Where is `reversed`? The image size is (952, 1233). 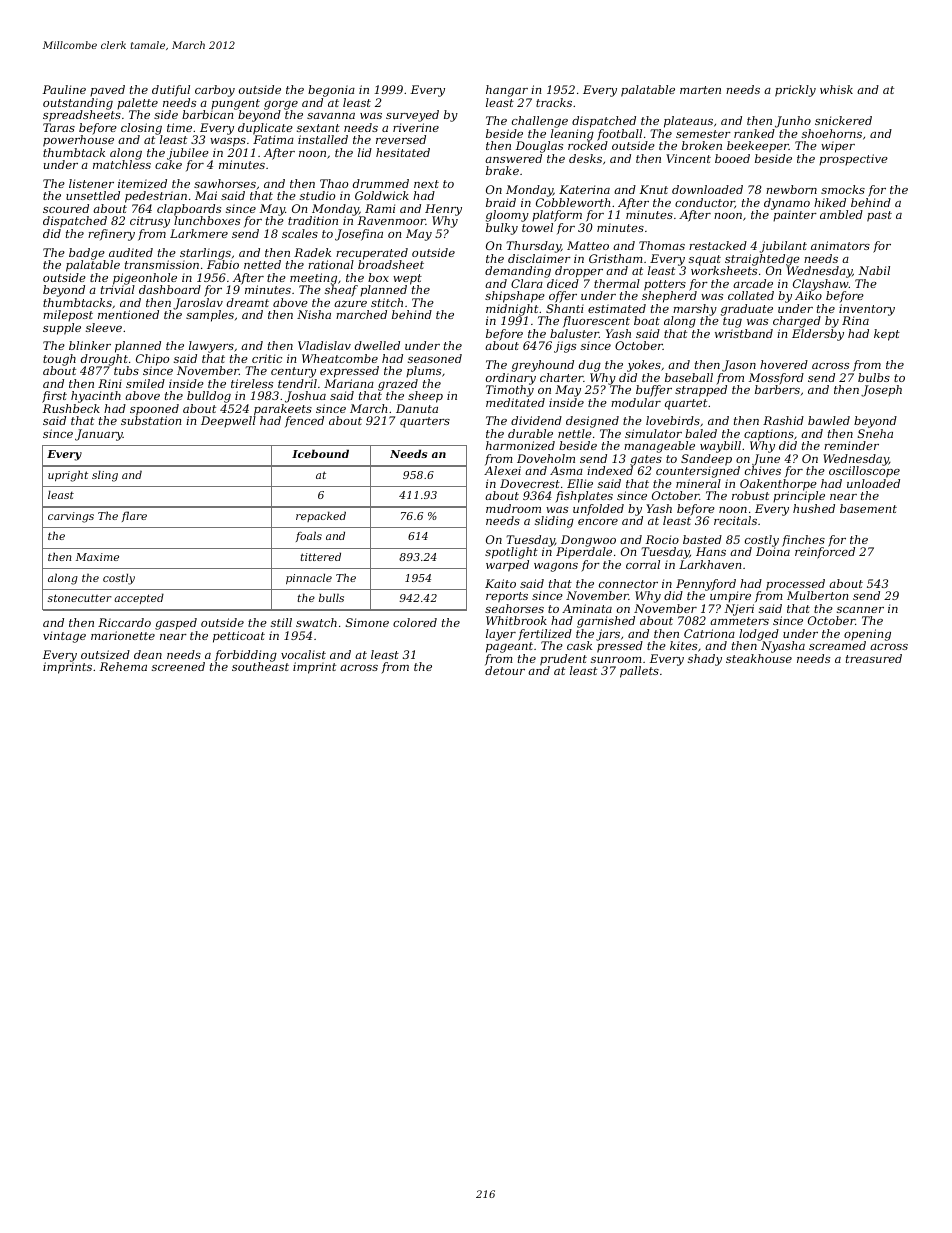 reversed is located at coordinates (401, 139).
